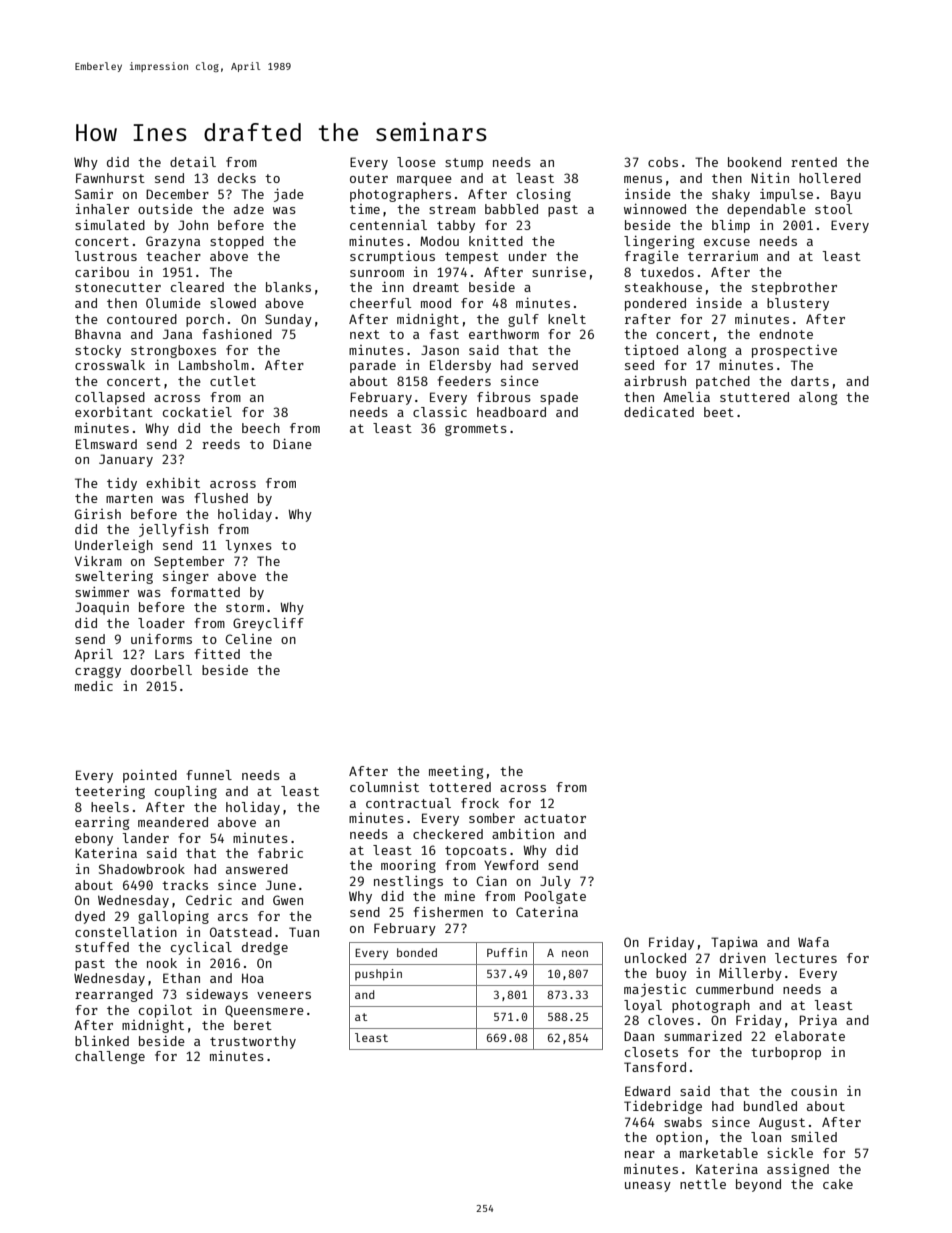  I want to click on Fawnhurst, so click(110, 178).
